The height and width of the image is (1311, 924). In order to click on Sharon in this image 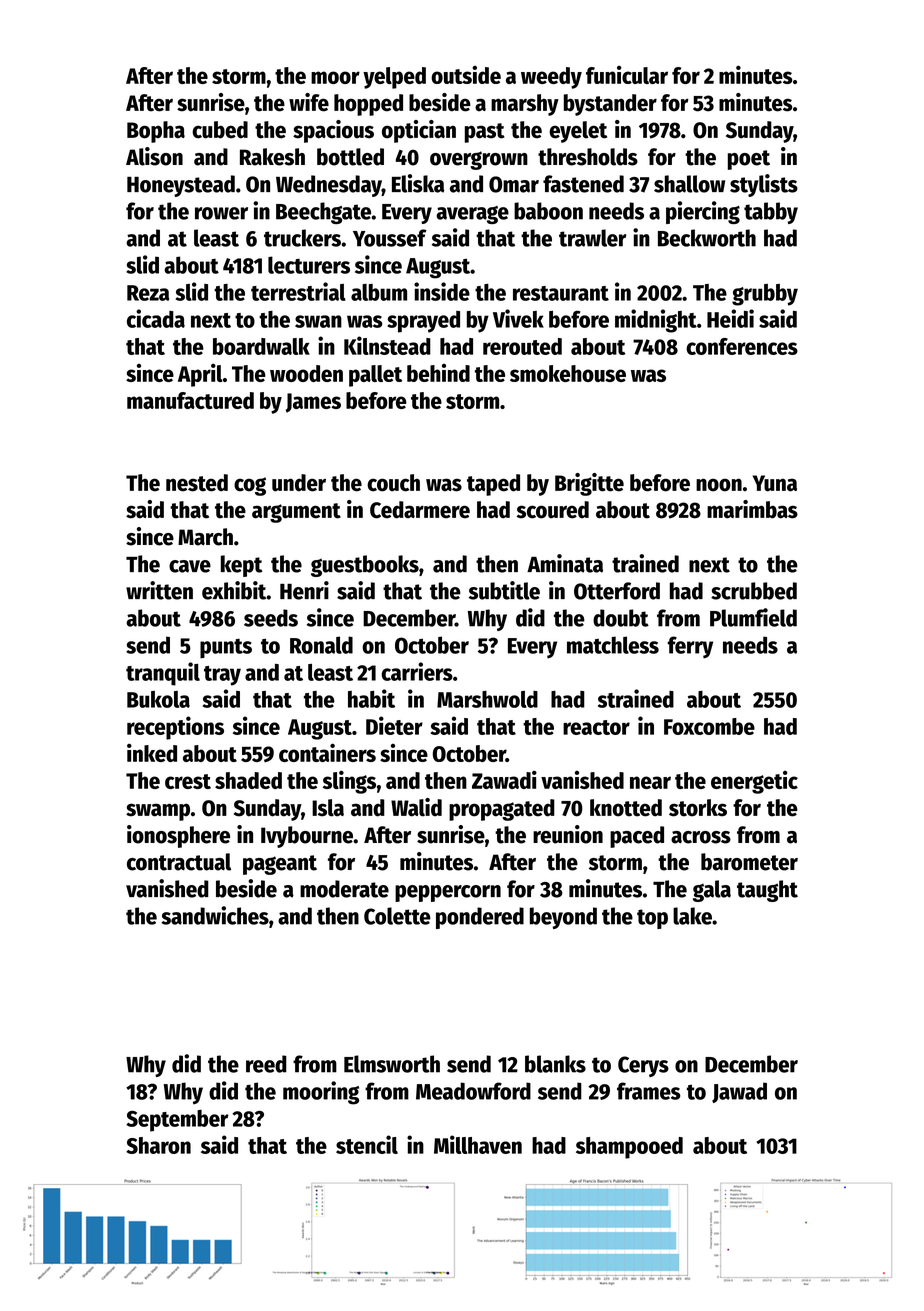, I will do `click(158, 1145)`.
